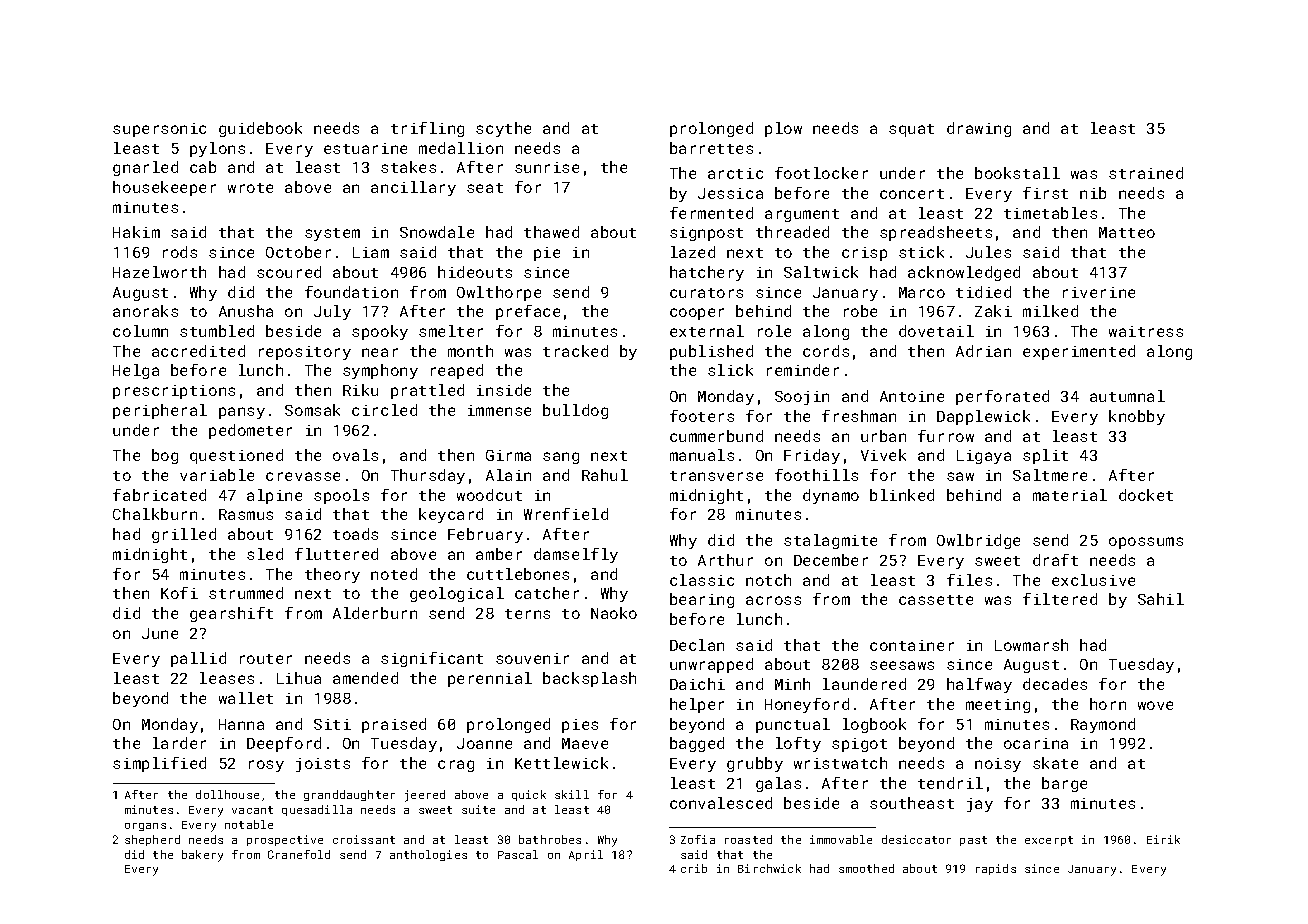 This page has height=924, width=1308. I want to click on Dapplewick, so click(983, 417).
